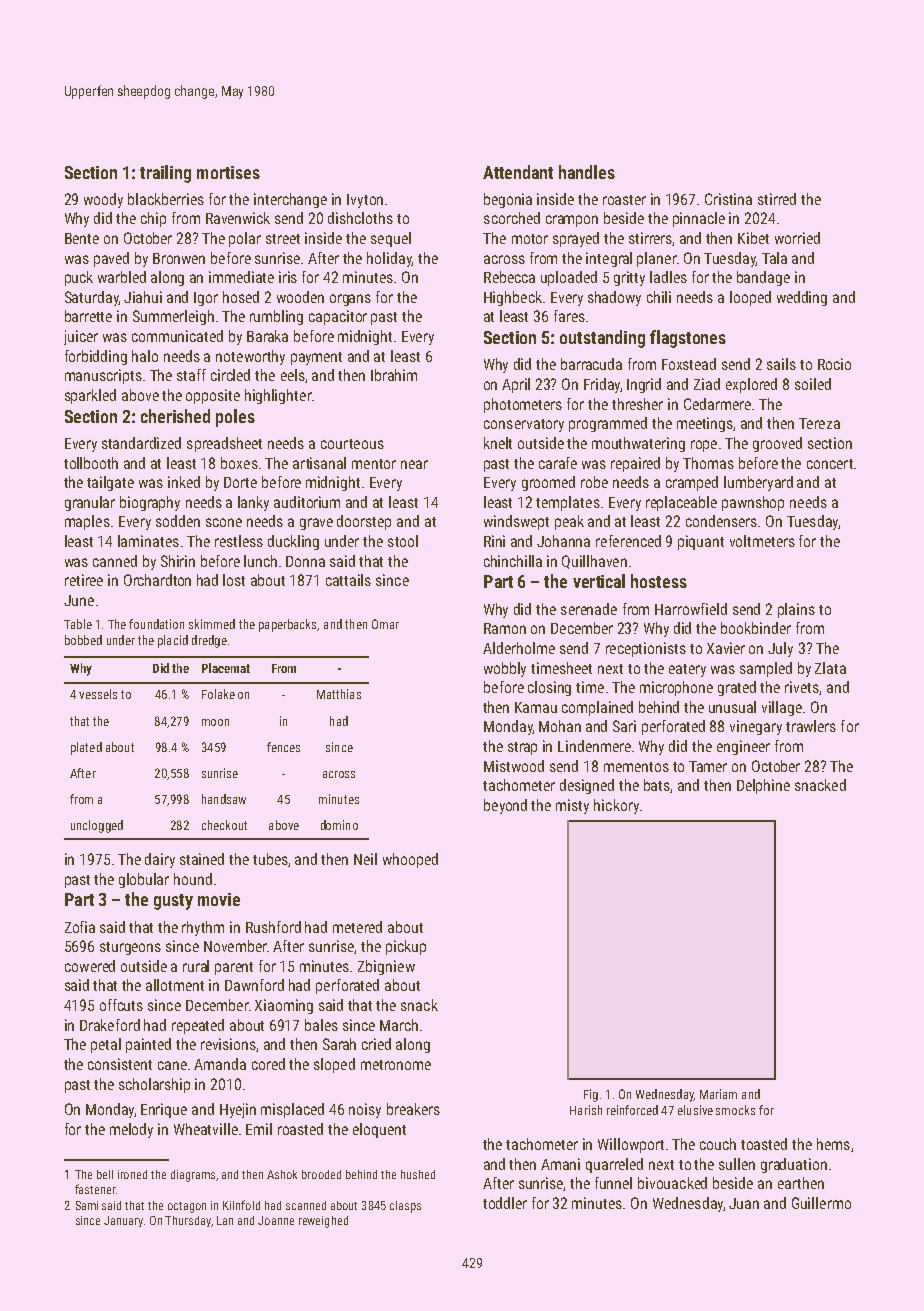  I want to click on unusual, so click(732, 707).
